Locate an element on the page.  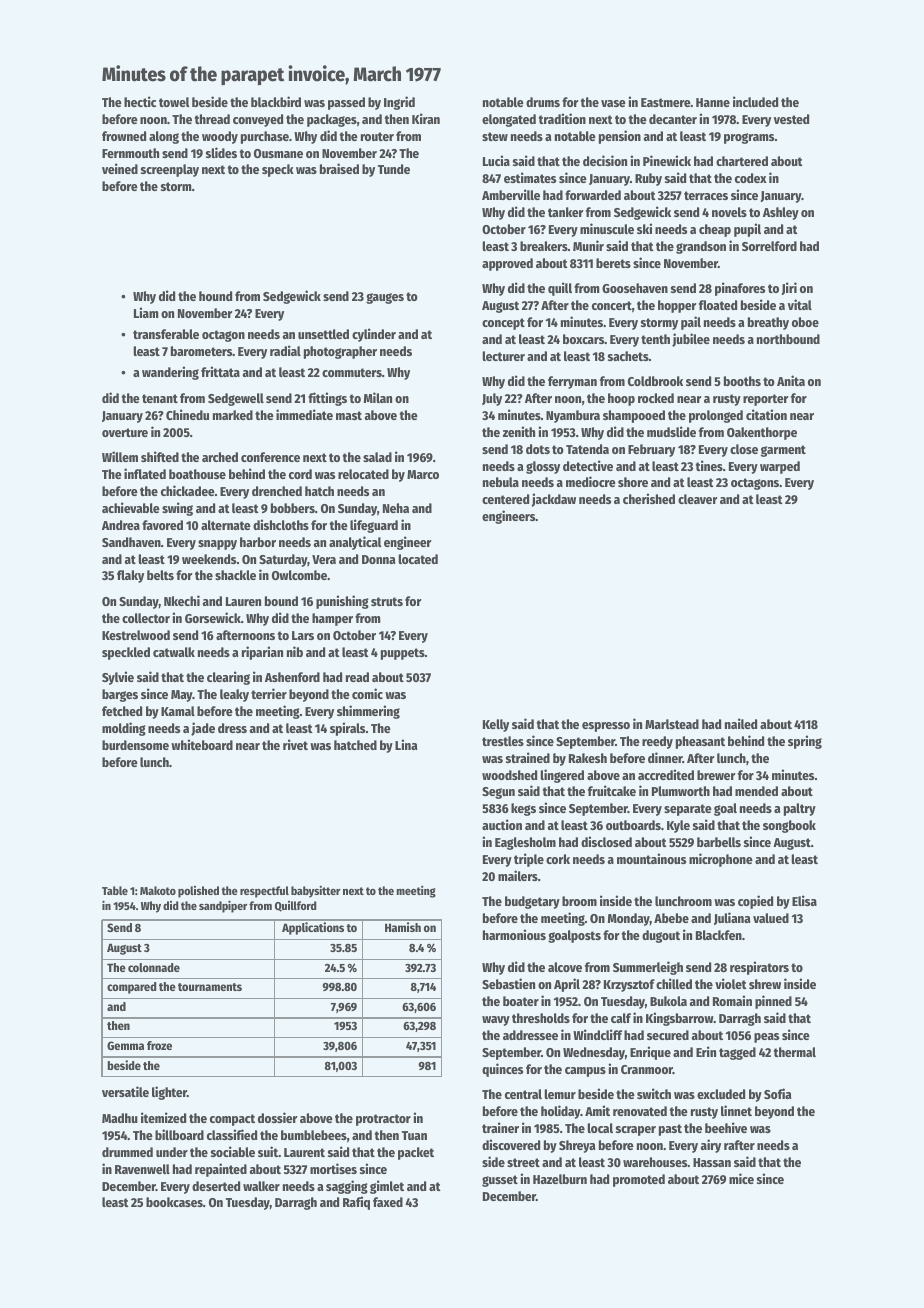
froze is located at coordinates (159, 1045).
